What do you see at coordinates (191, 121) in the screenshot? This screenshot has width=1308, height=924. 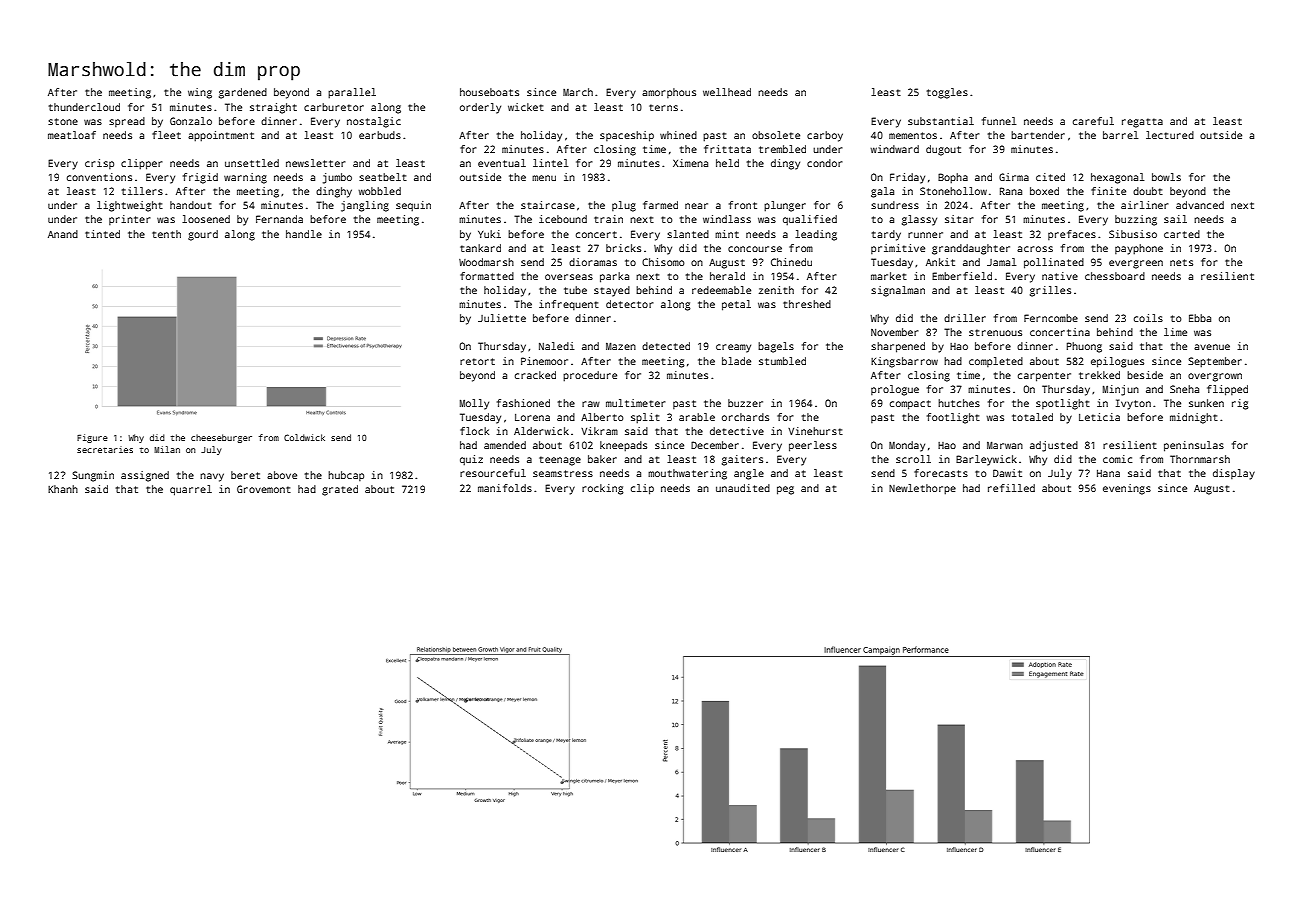 I see `Gonzalo` at bounding box center [191, 121].
